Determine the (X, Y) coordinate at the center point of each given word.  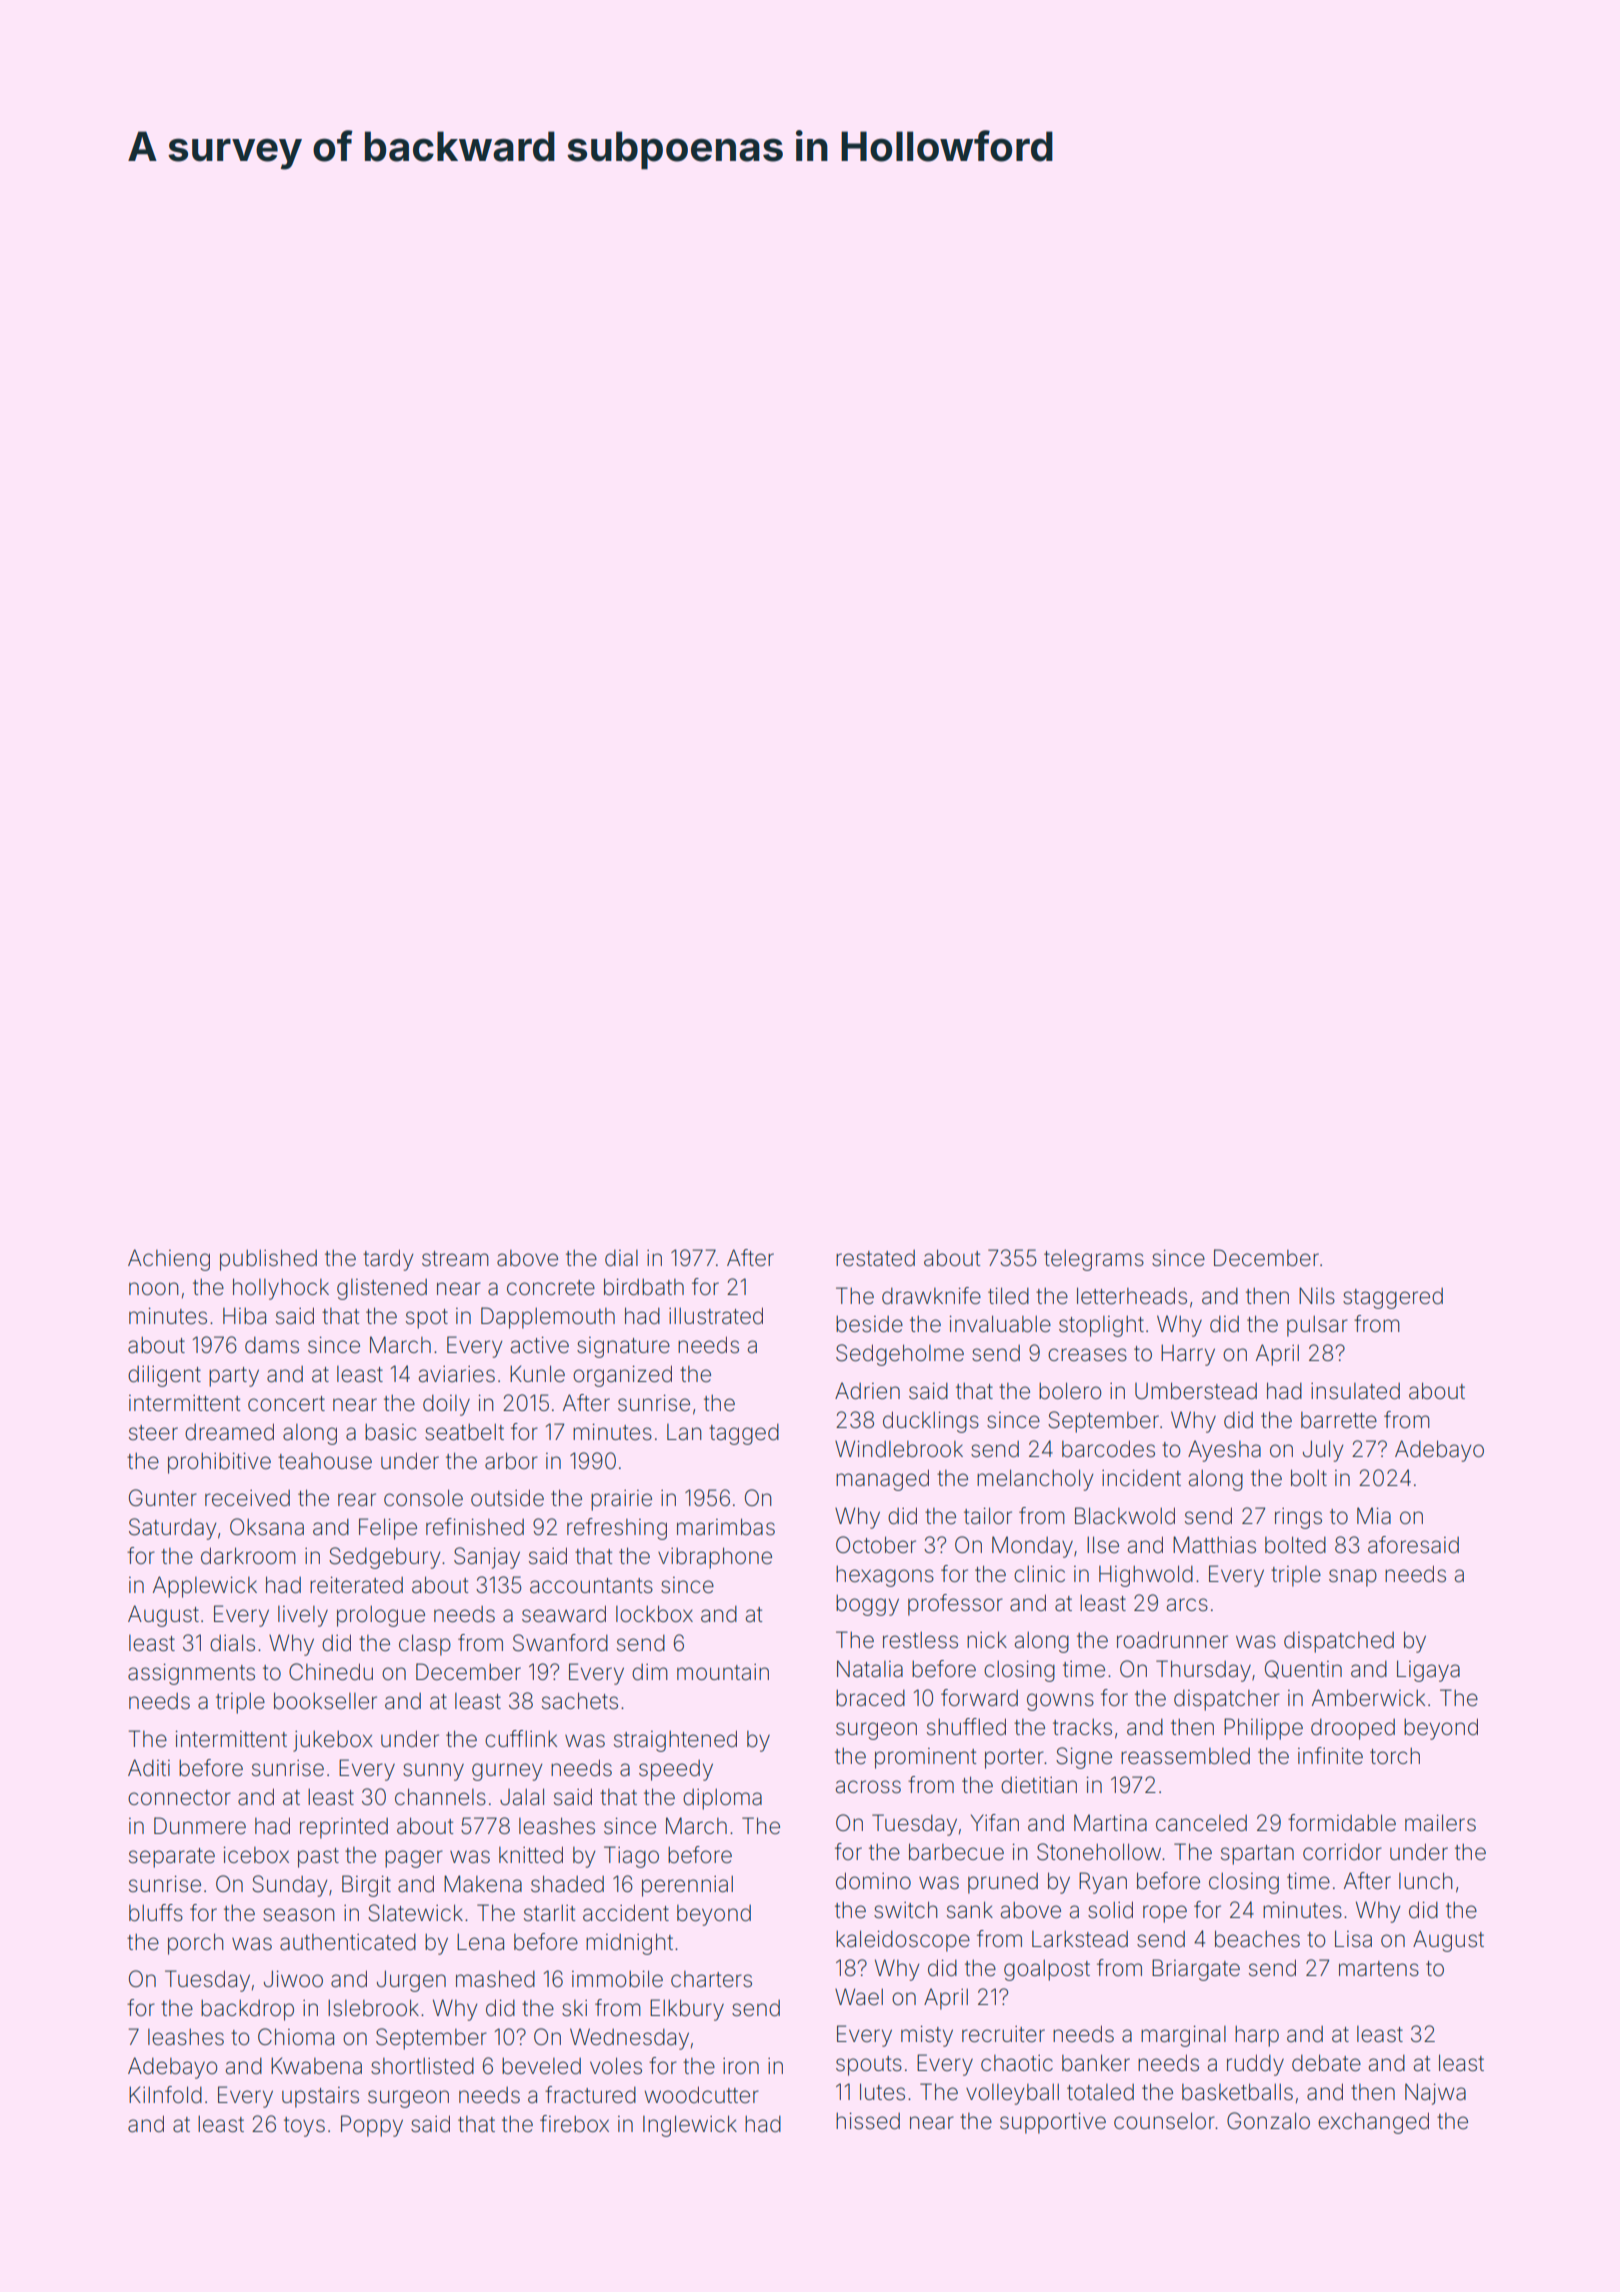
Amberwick (1368, 1698)
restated (875, 1258)
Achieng (169, 1260)
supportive (1053, 2123)
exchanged (1373, 2123)
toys (304, 2127)
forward (979, 1698)
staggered (1393, 1298)
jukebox (333, 1741)
